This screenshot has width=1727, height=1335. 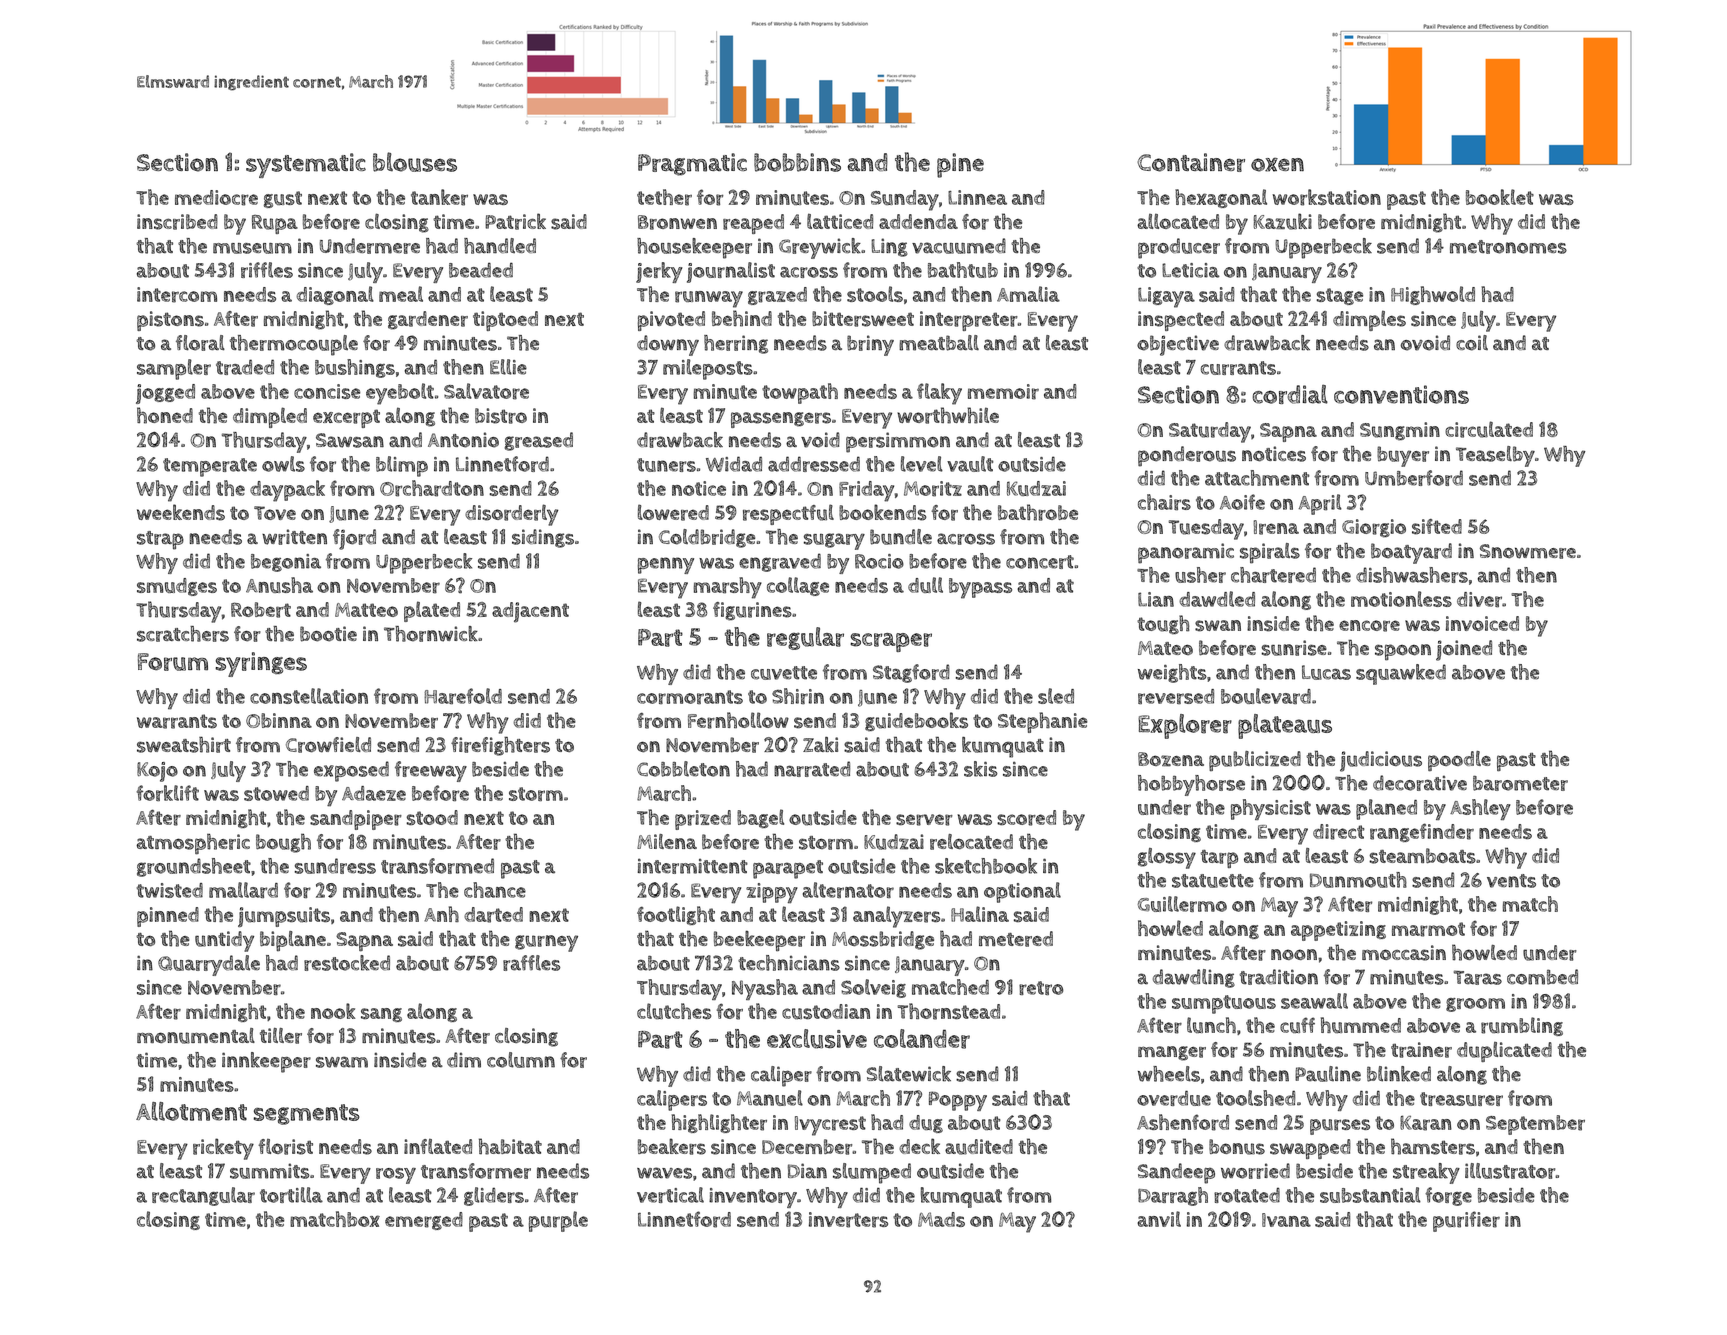 I want to click on Dunmouth, so click(x=1358, y=880).
